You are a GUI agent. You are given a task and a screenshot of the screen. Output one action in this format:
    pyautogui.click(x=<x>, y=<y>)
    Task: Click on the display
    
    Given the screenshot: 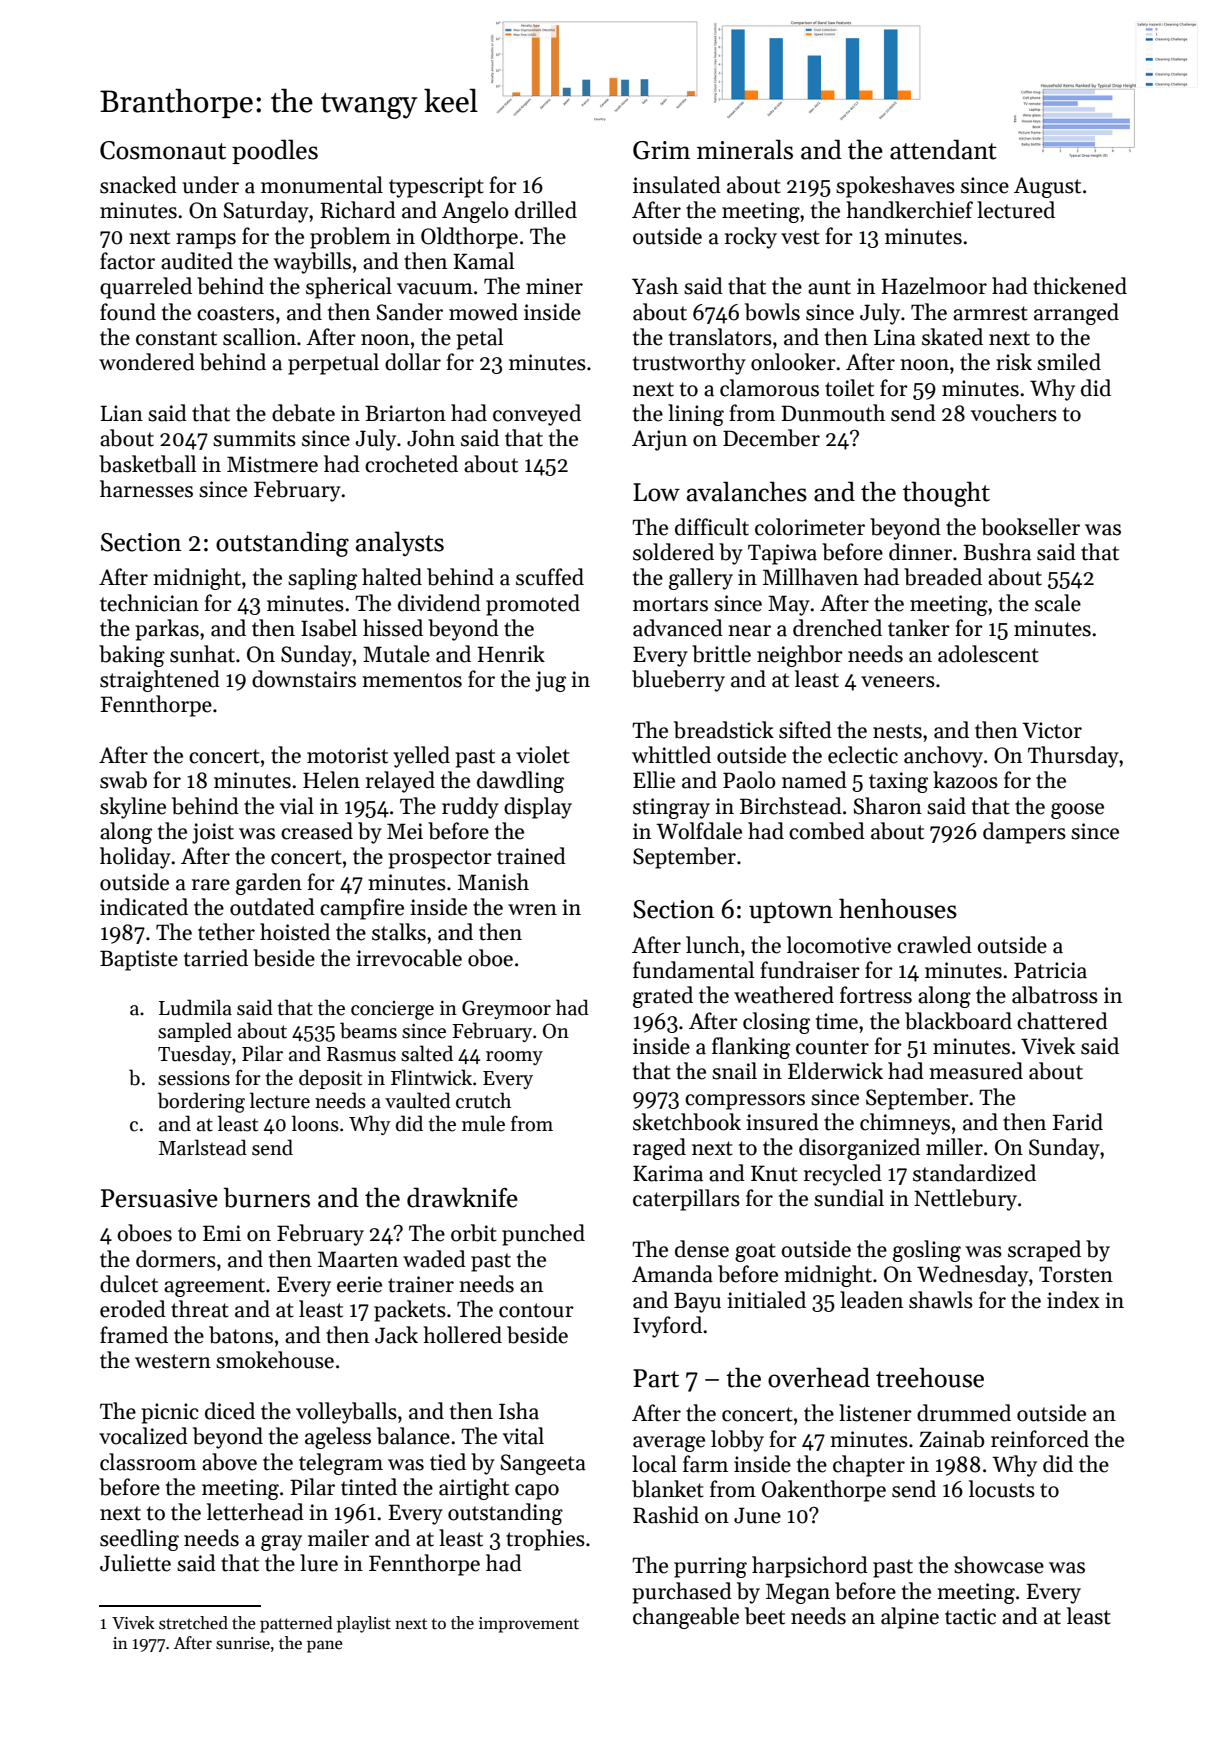 What is the action you would take?
    pyautogui.click(x=538, y=808)
